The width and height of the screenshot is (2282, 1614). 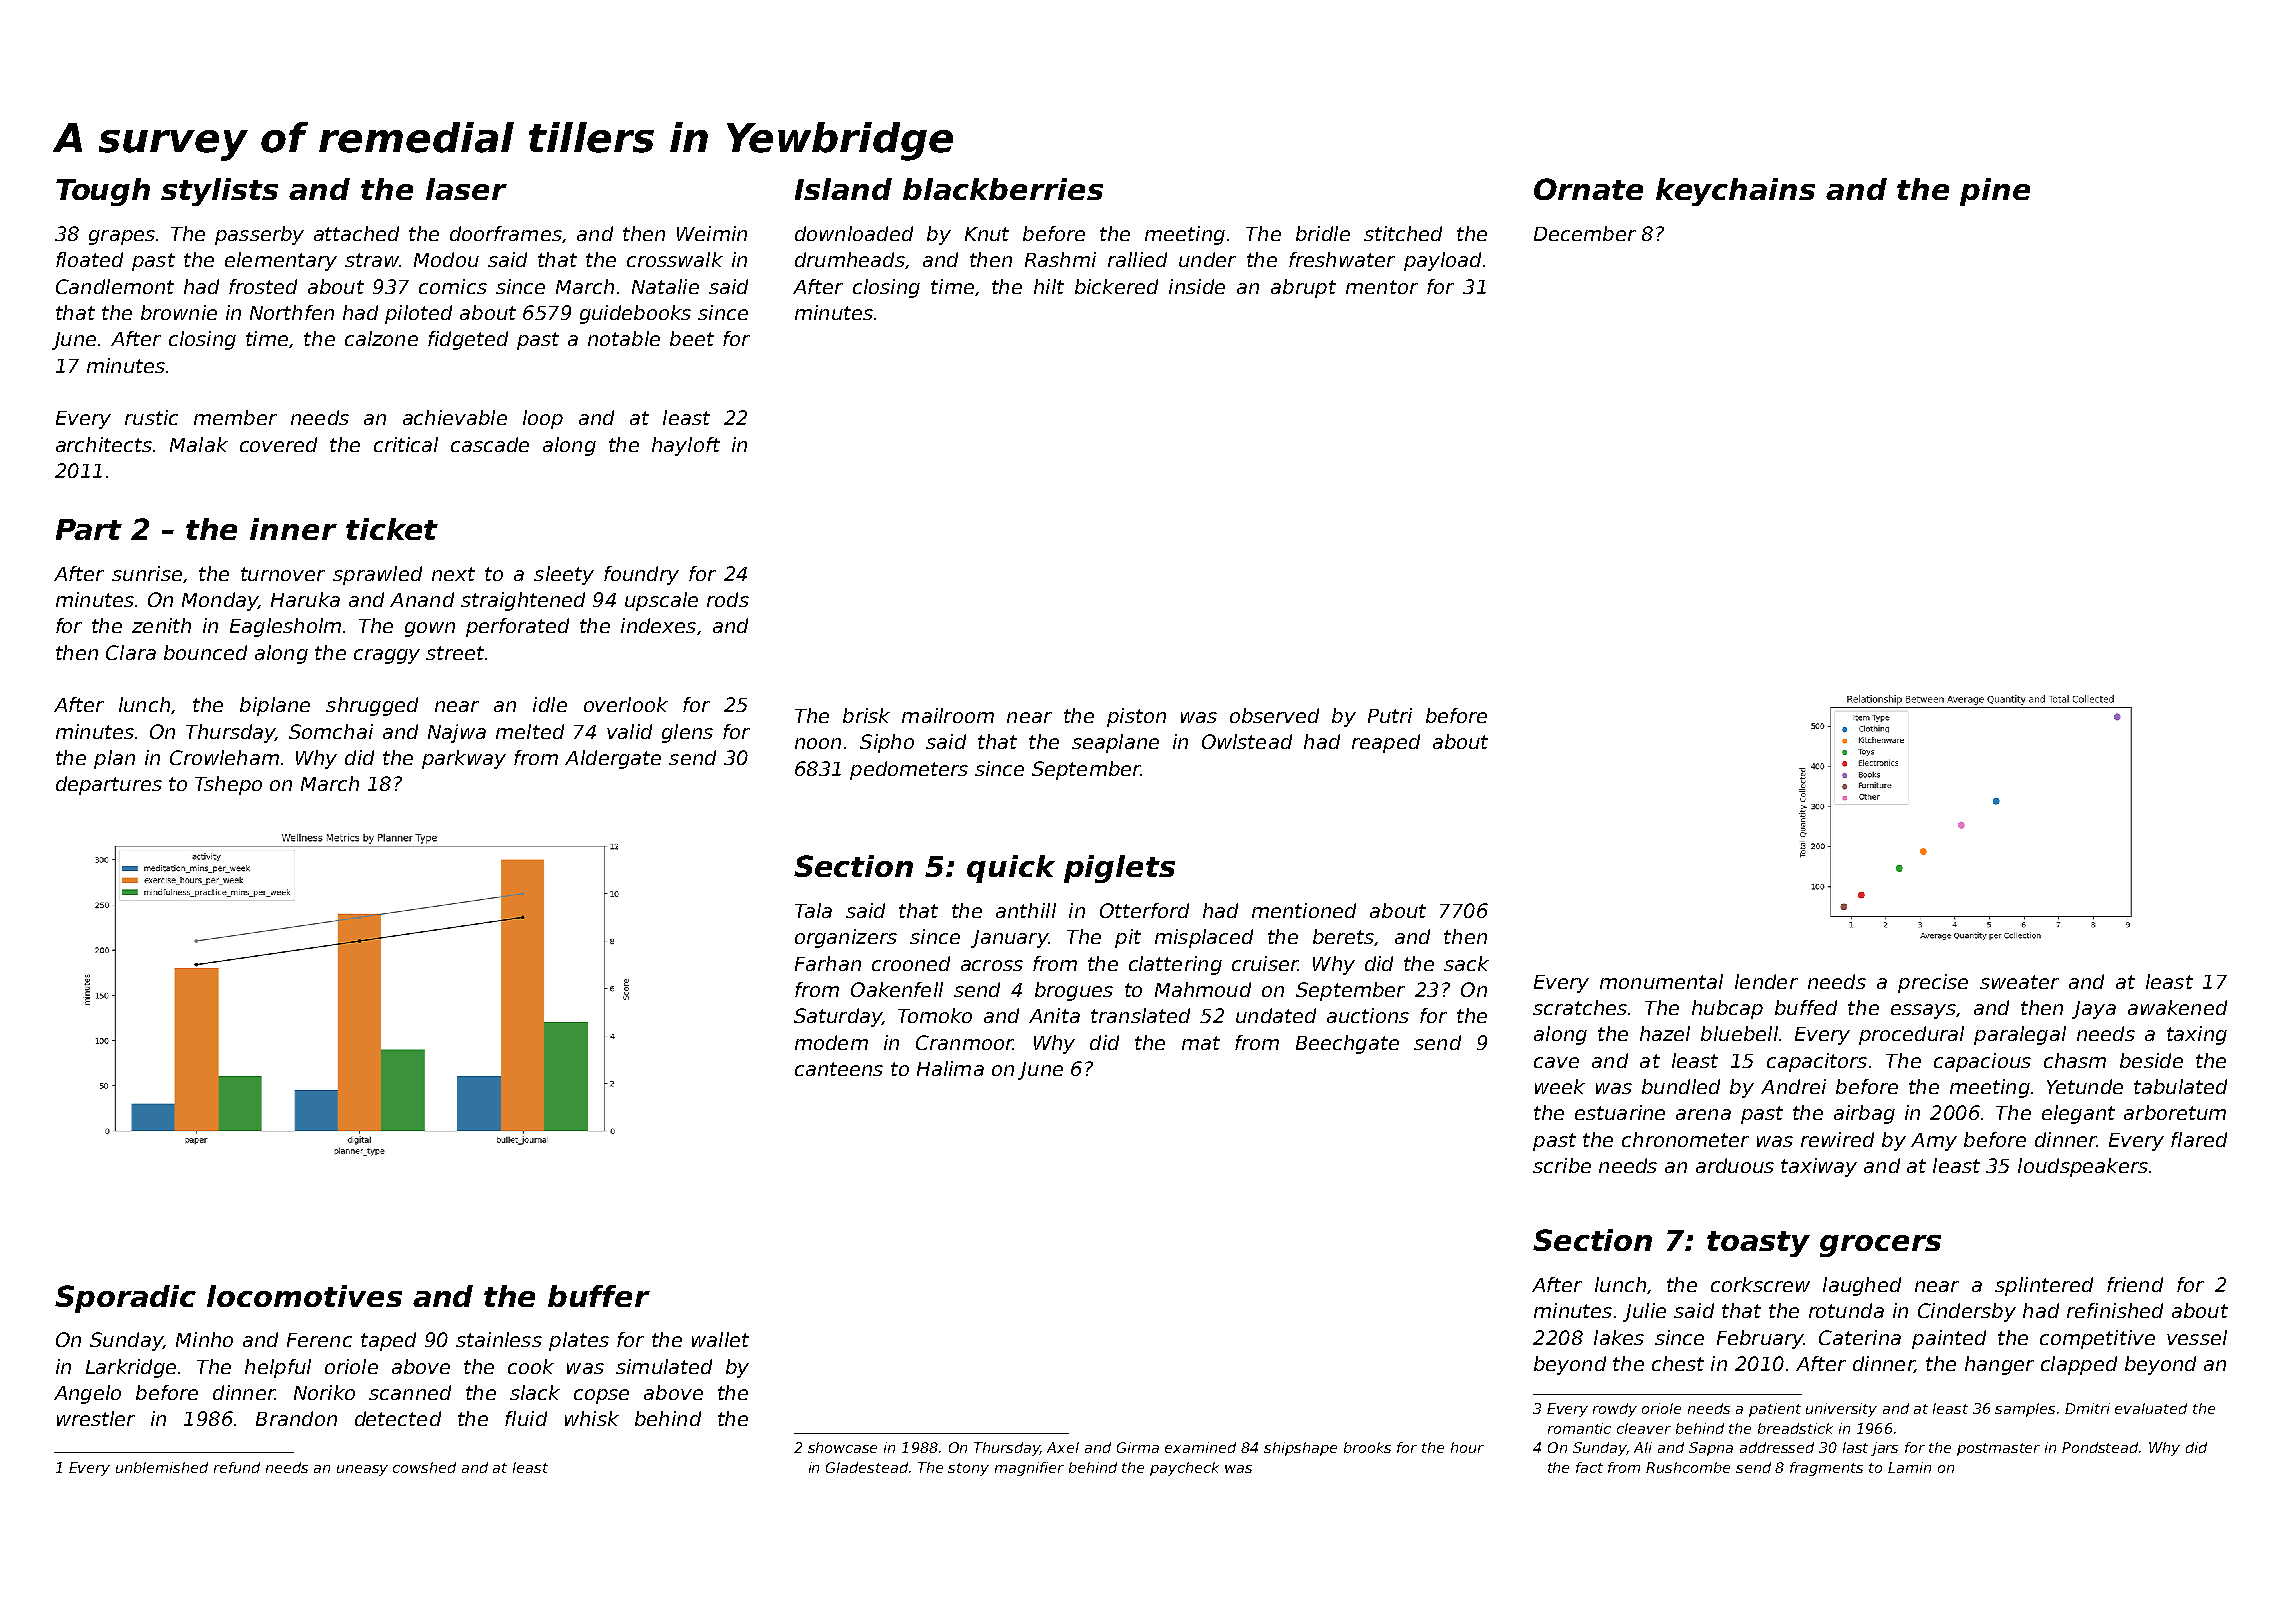 What do you see at coordinates (828, 963) in the screenshot?
I see `Farhan` at bounding box center [828, 963].
